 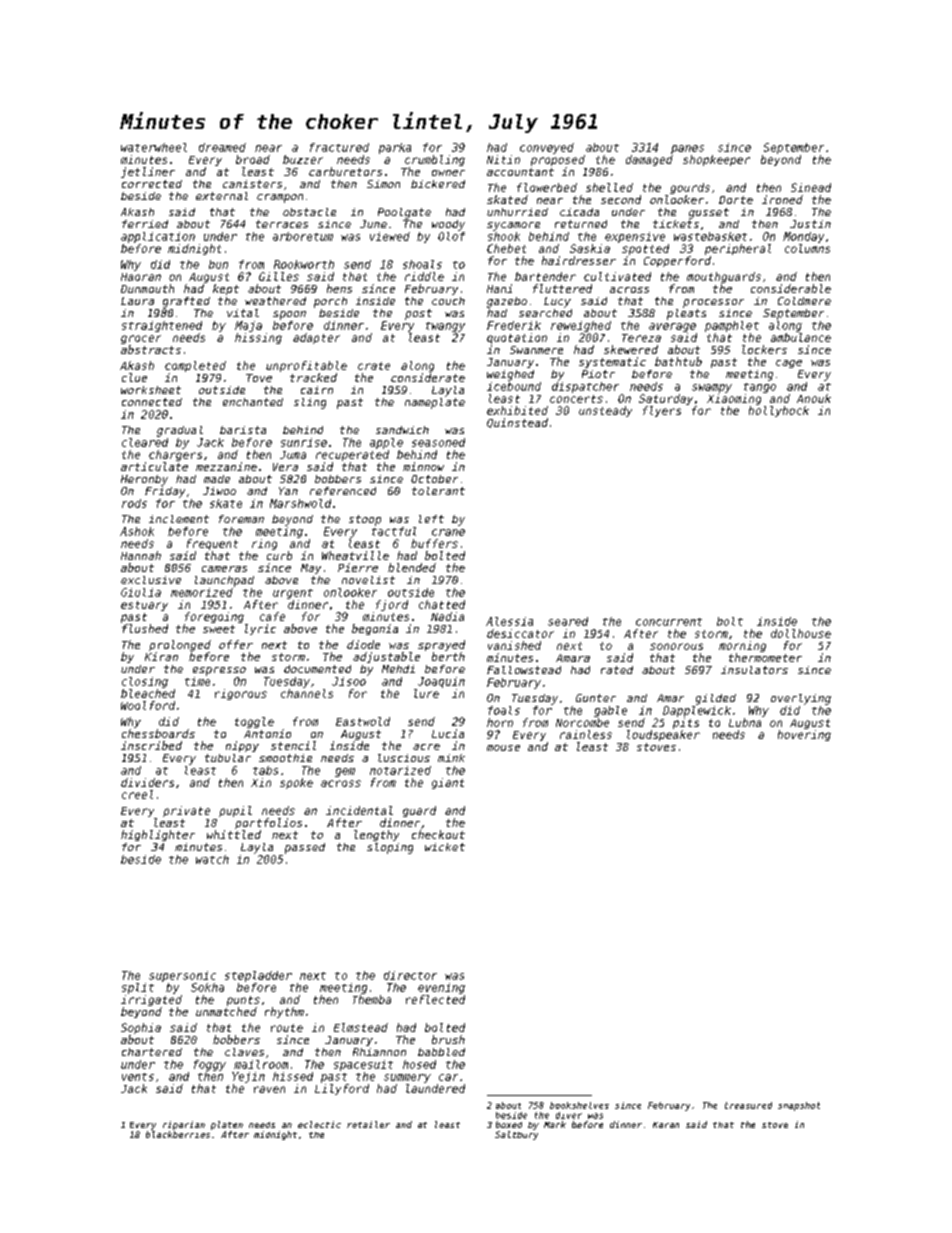 I want to click on shopkeeper, so click(x=716, y=160).
